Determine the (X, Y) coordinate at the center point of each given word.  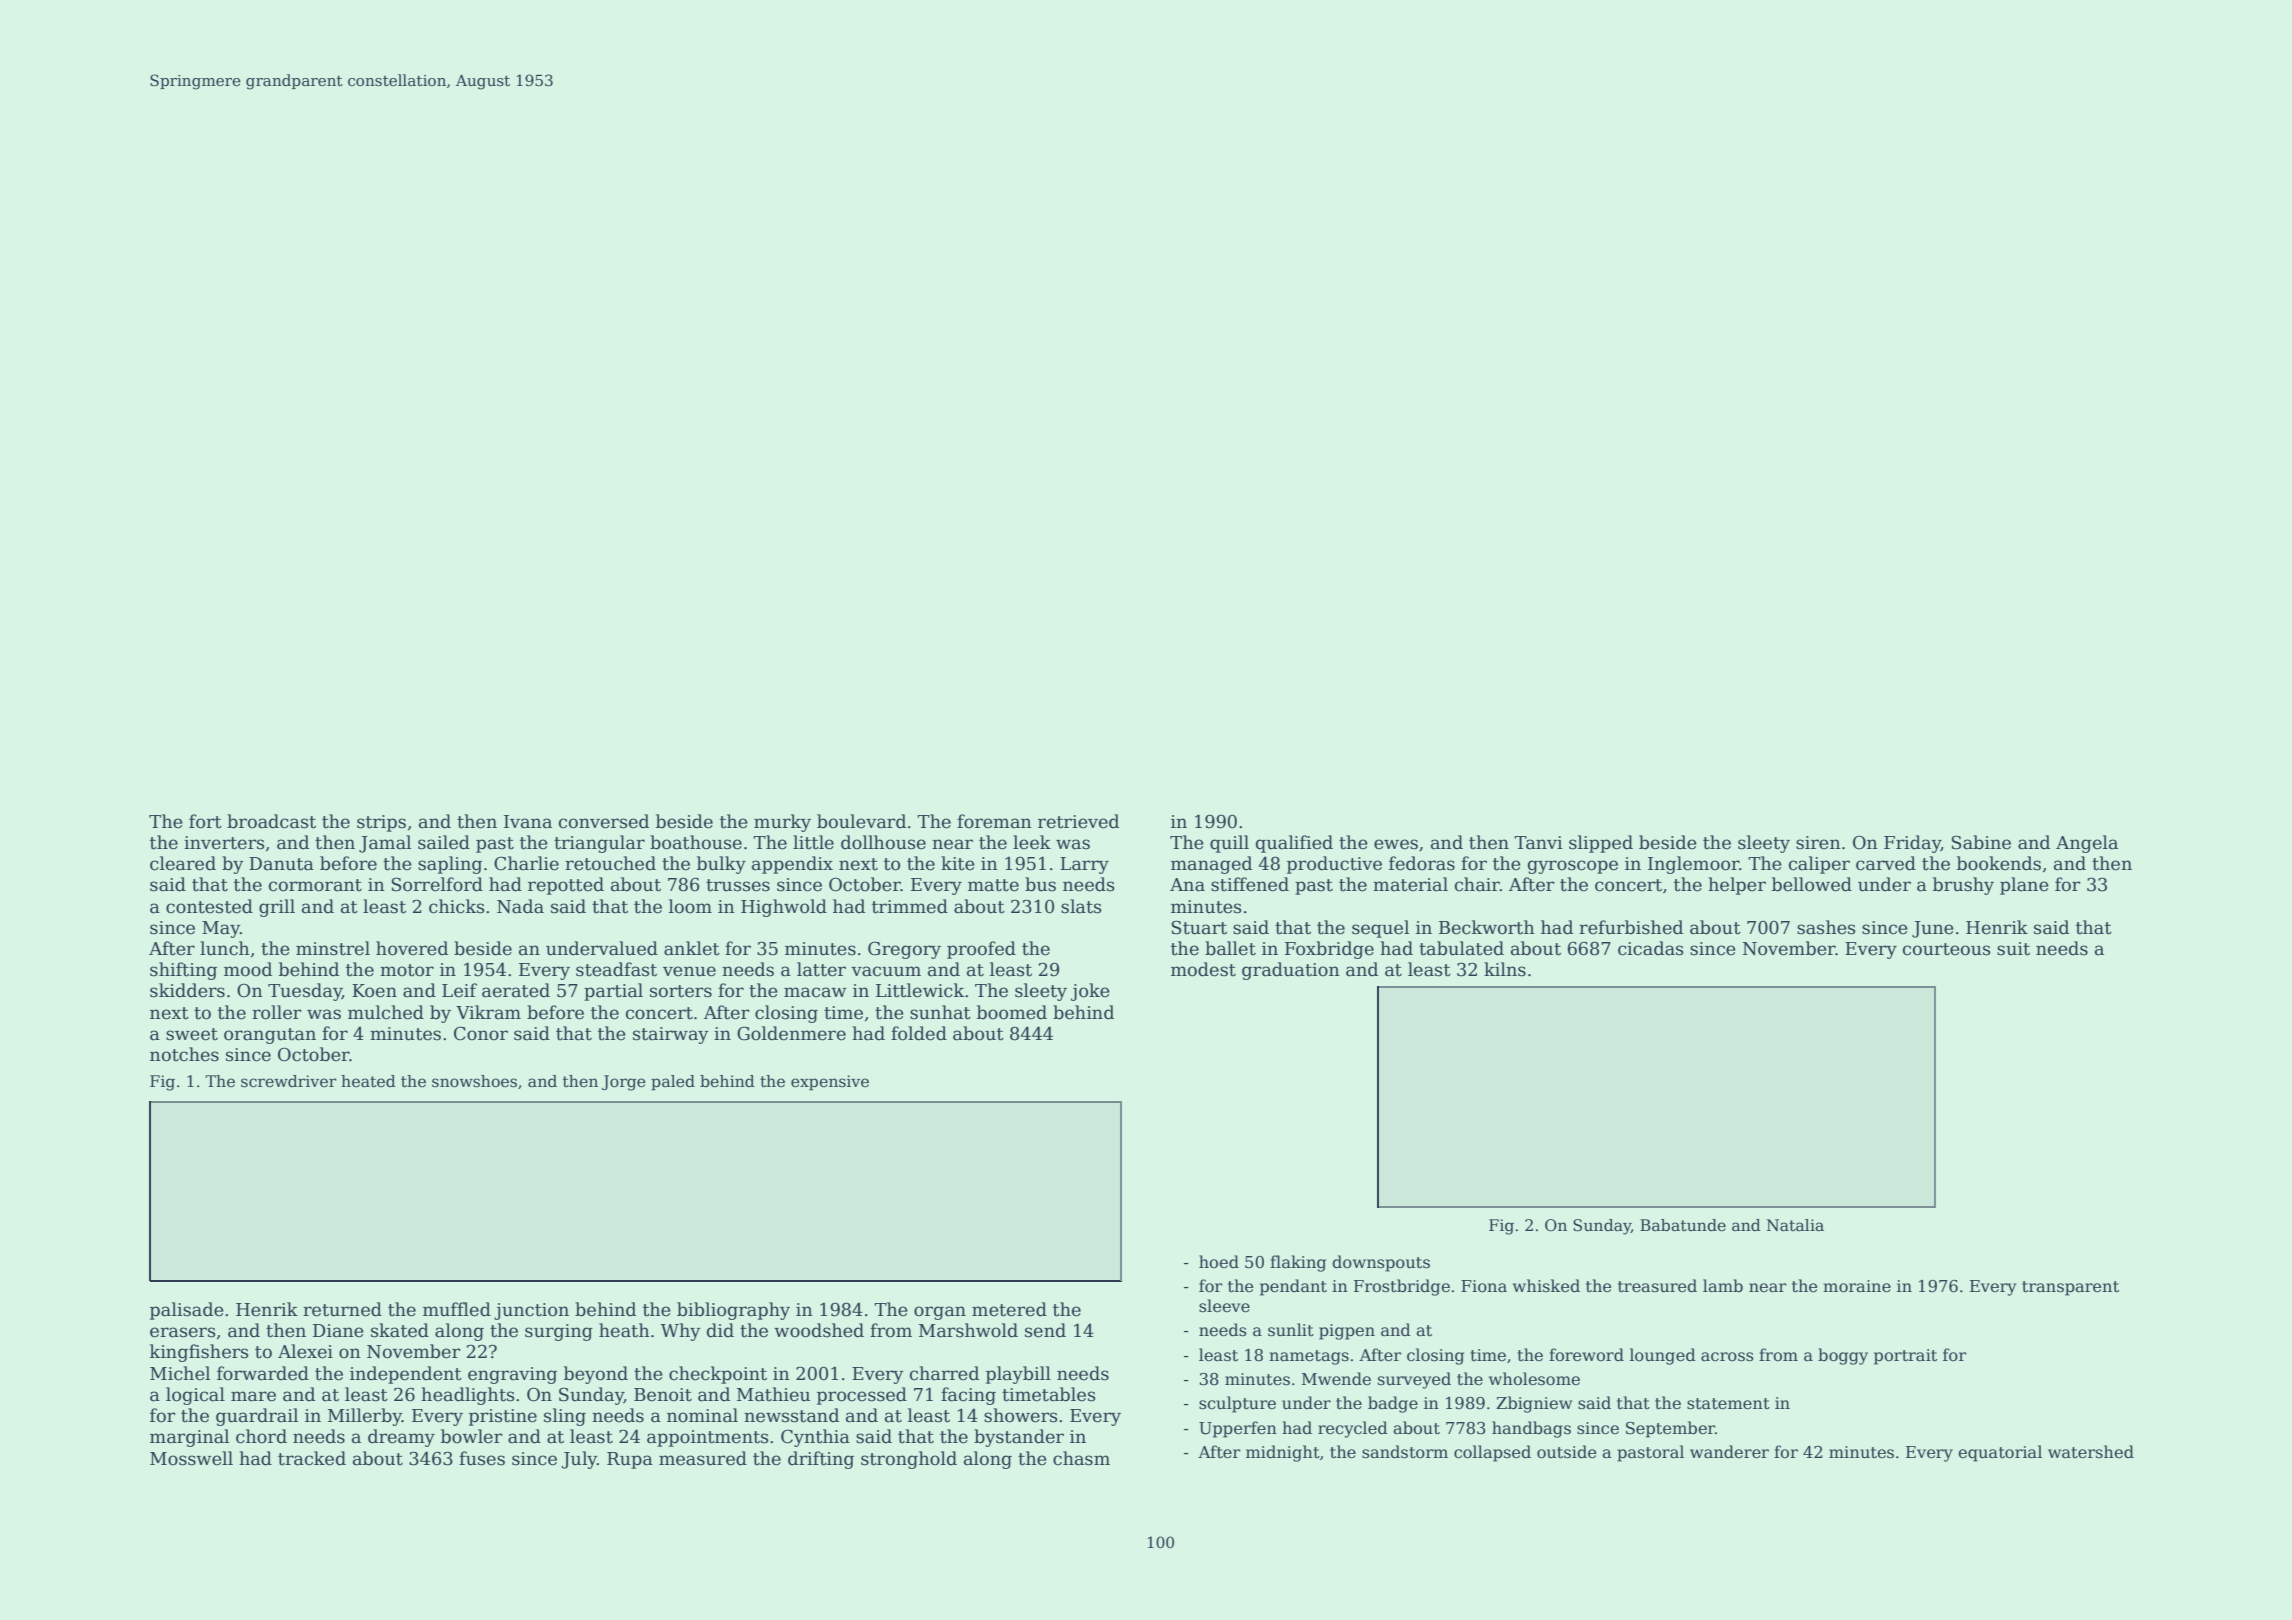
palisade (187, 1311)
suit (2013, 949)
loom (690, 906)
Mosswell (191, 1458)
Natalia (1795, 1225)
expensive (830, 1082)
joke (1090, 992)
